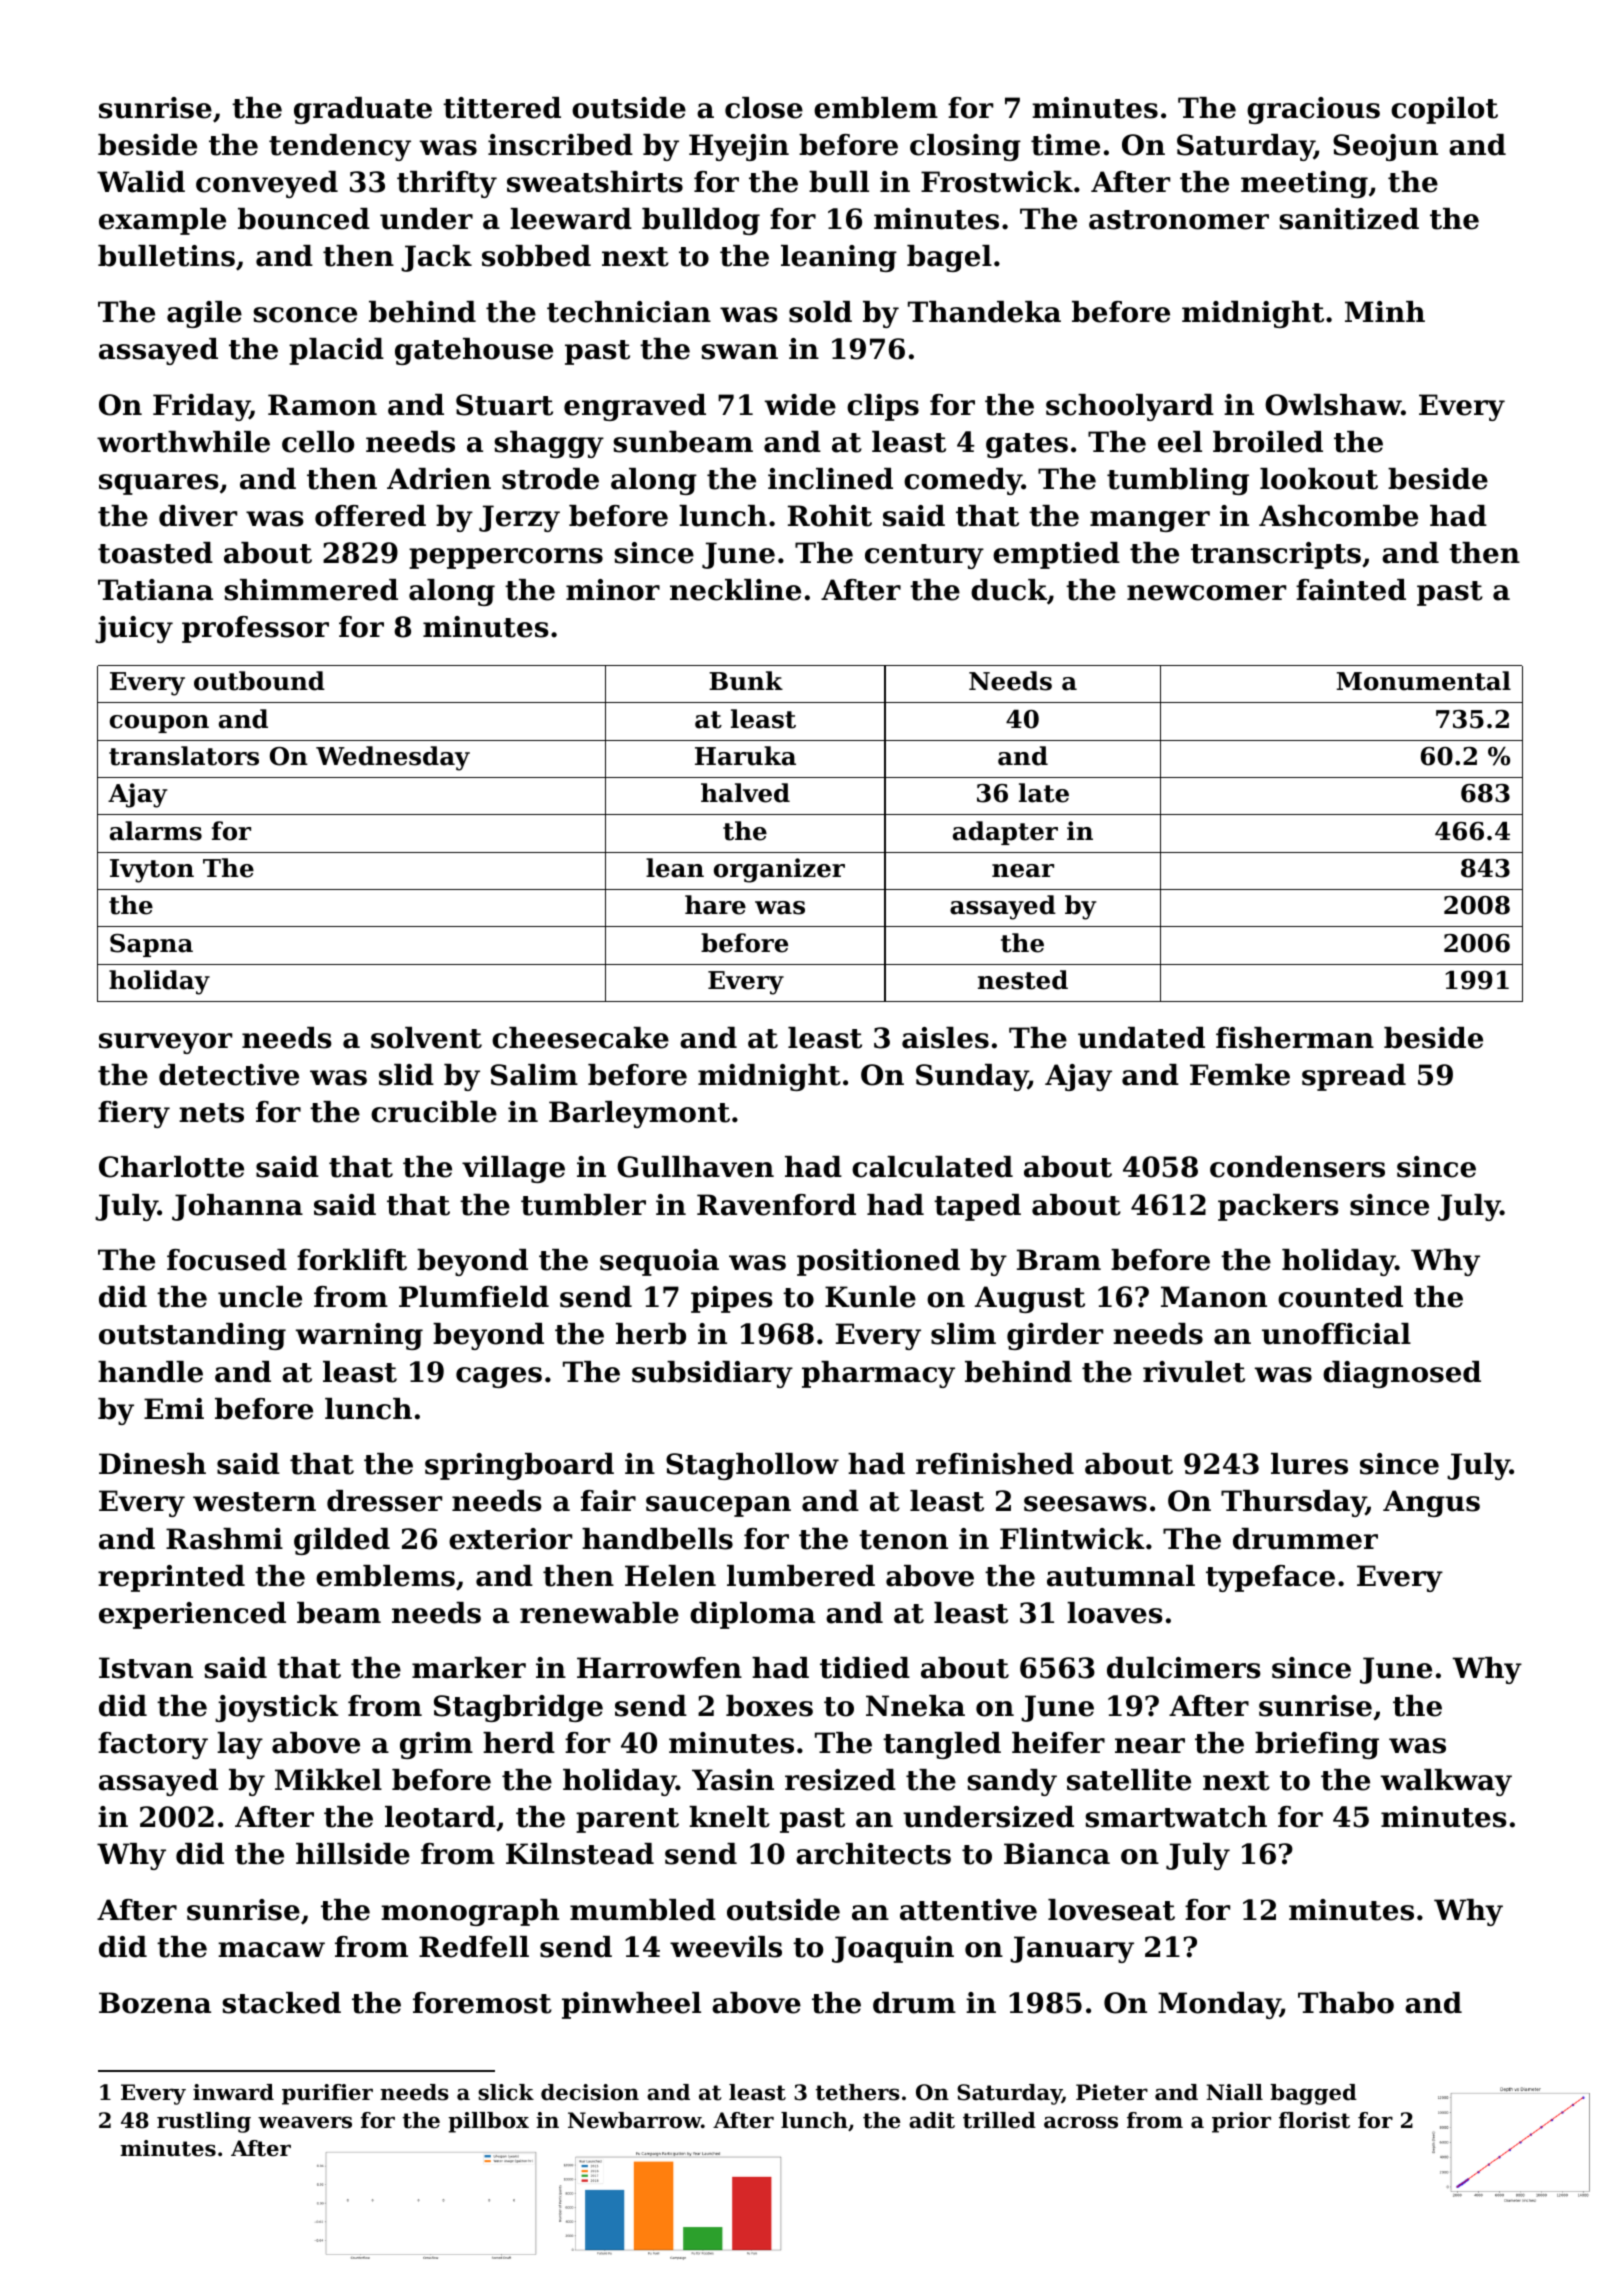 The image size is (1620, 2292). What do you see at coordinates (162, 221) in the document?
I see `example` at bounding box center [162, 221].
